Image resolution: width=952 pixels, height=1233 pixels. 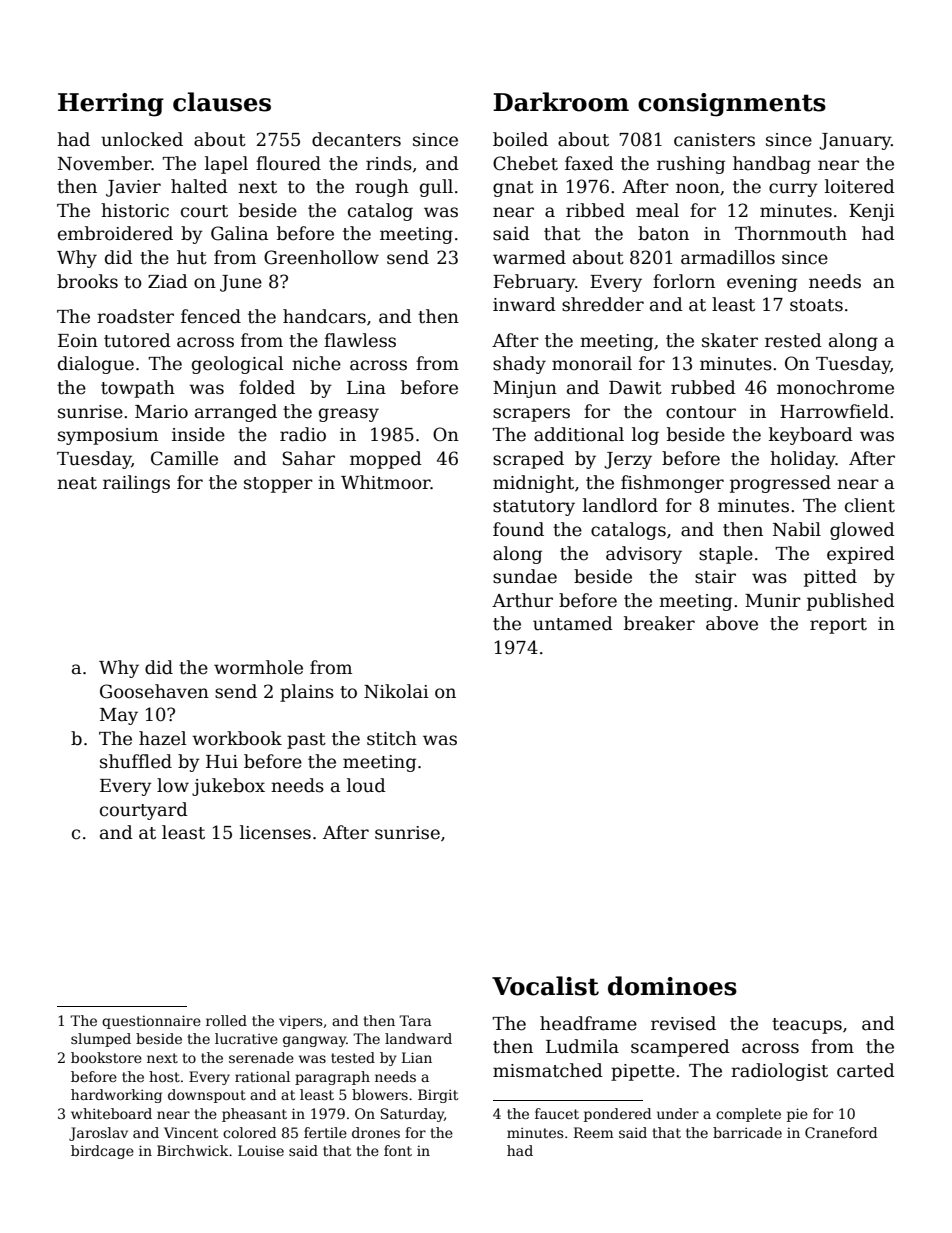 I want to click on January, so click(x=855, y=141).
